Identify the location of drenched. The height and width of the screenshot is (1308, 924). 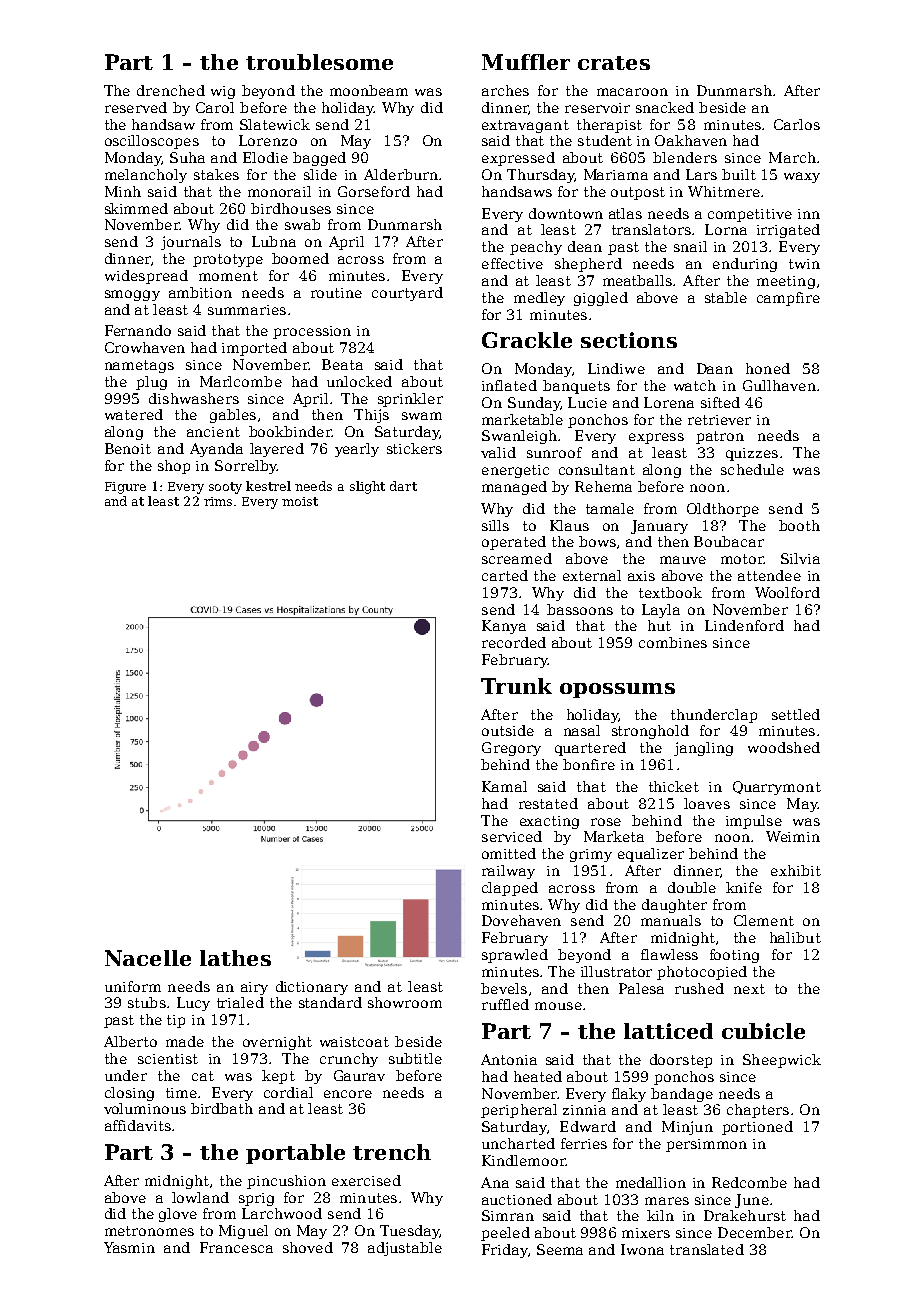
(171, 90).
